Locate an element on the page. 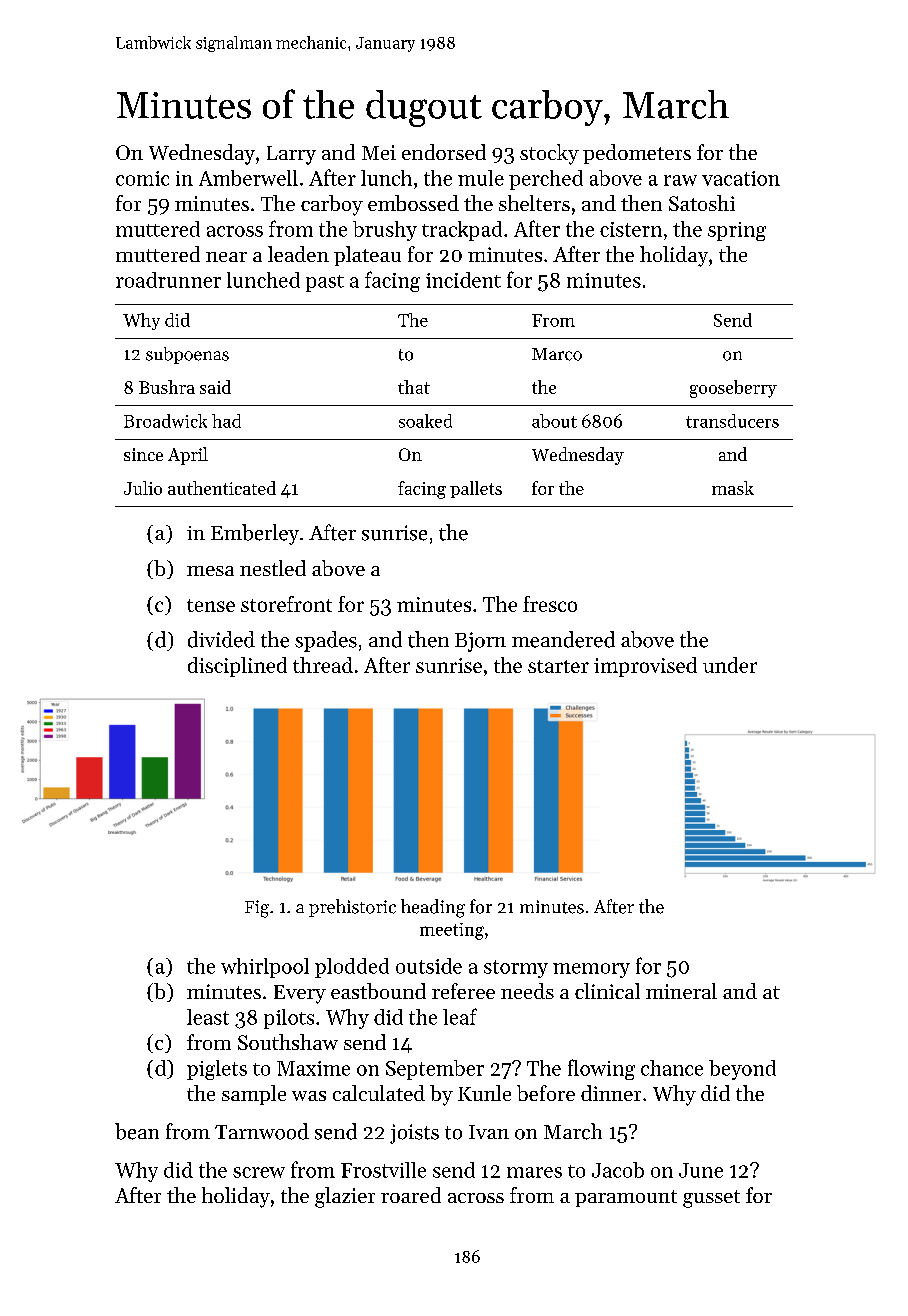  bean is located at coordinates (137, 1131).
